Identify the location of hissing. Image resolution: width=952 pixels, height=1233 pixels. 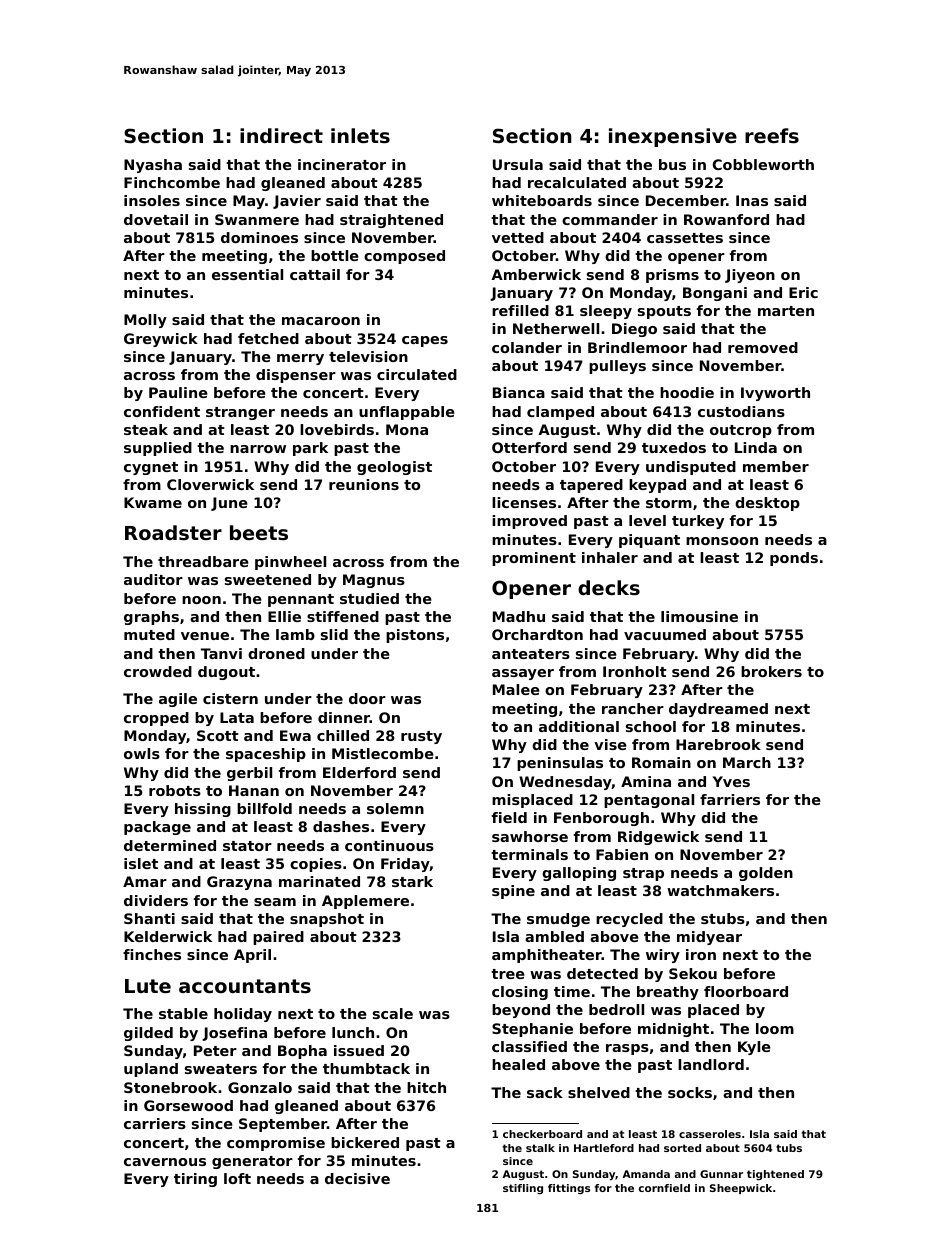
(203, 810).
